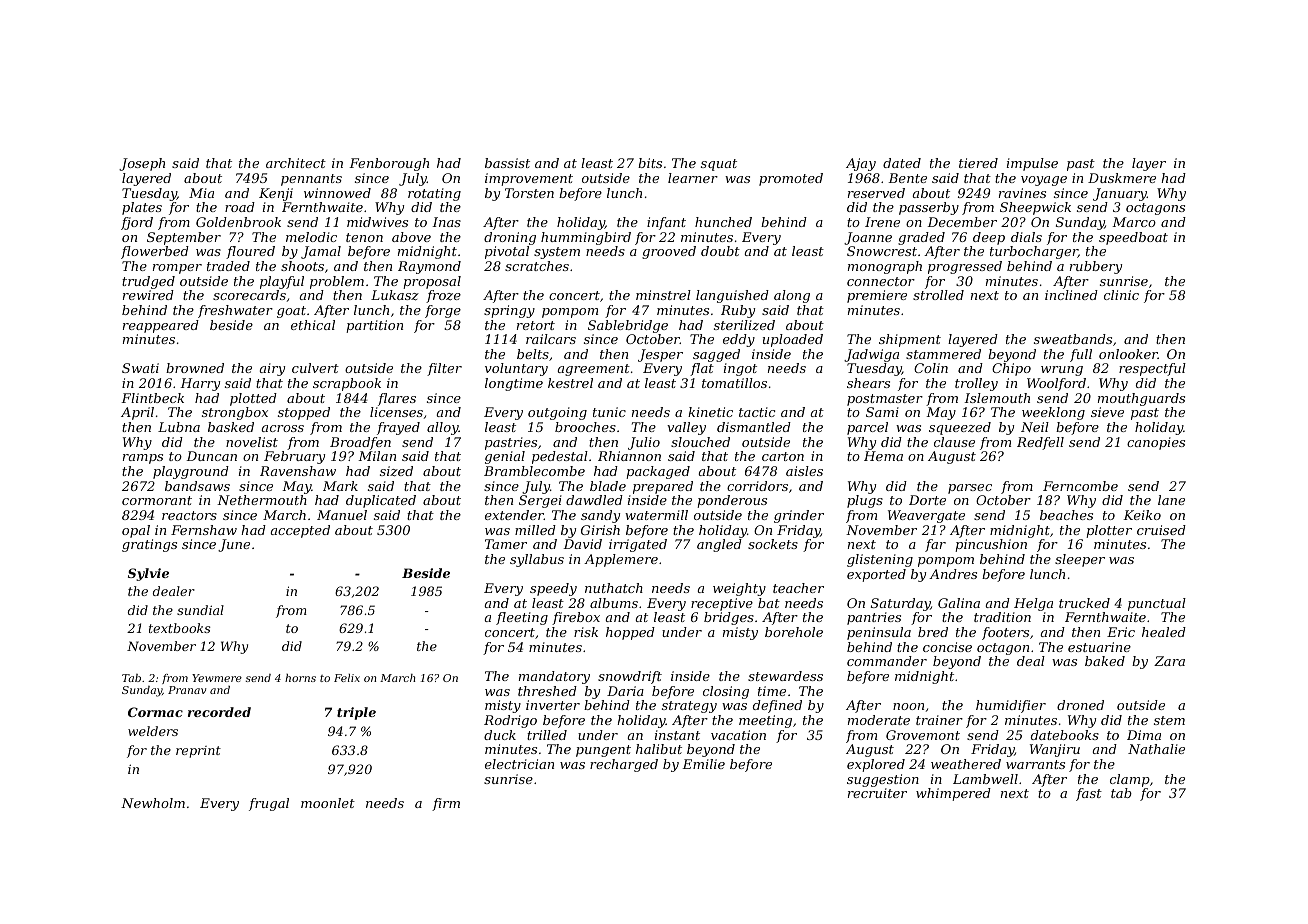  What do you see at coordinates (1066, 515) in the screenshot?
I see `beaches` at bounding box center [1066, 515].
